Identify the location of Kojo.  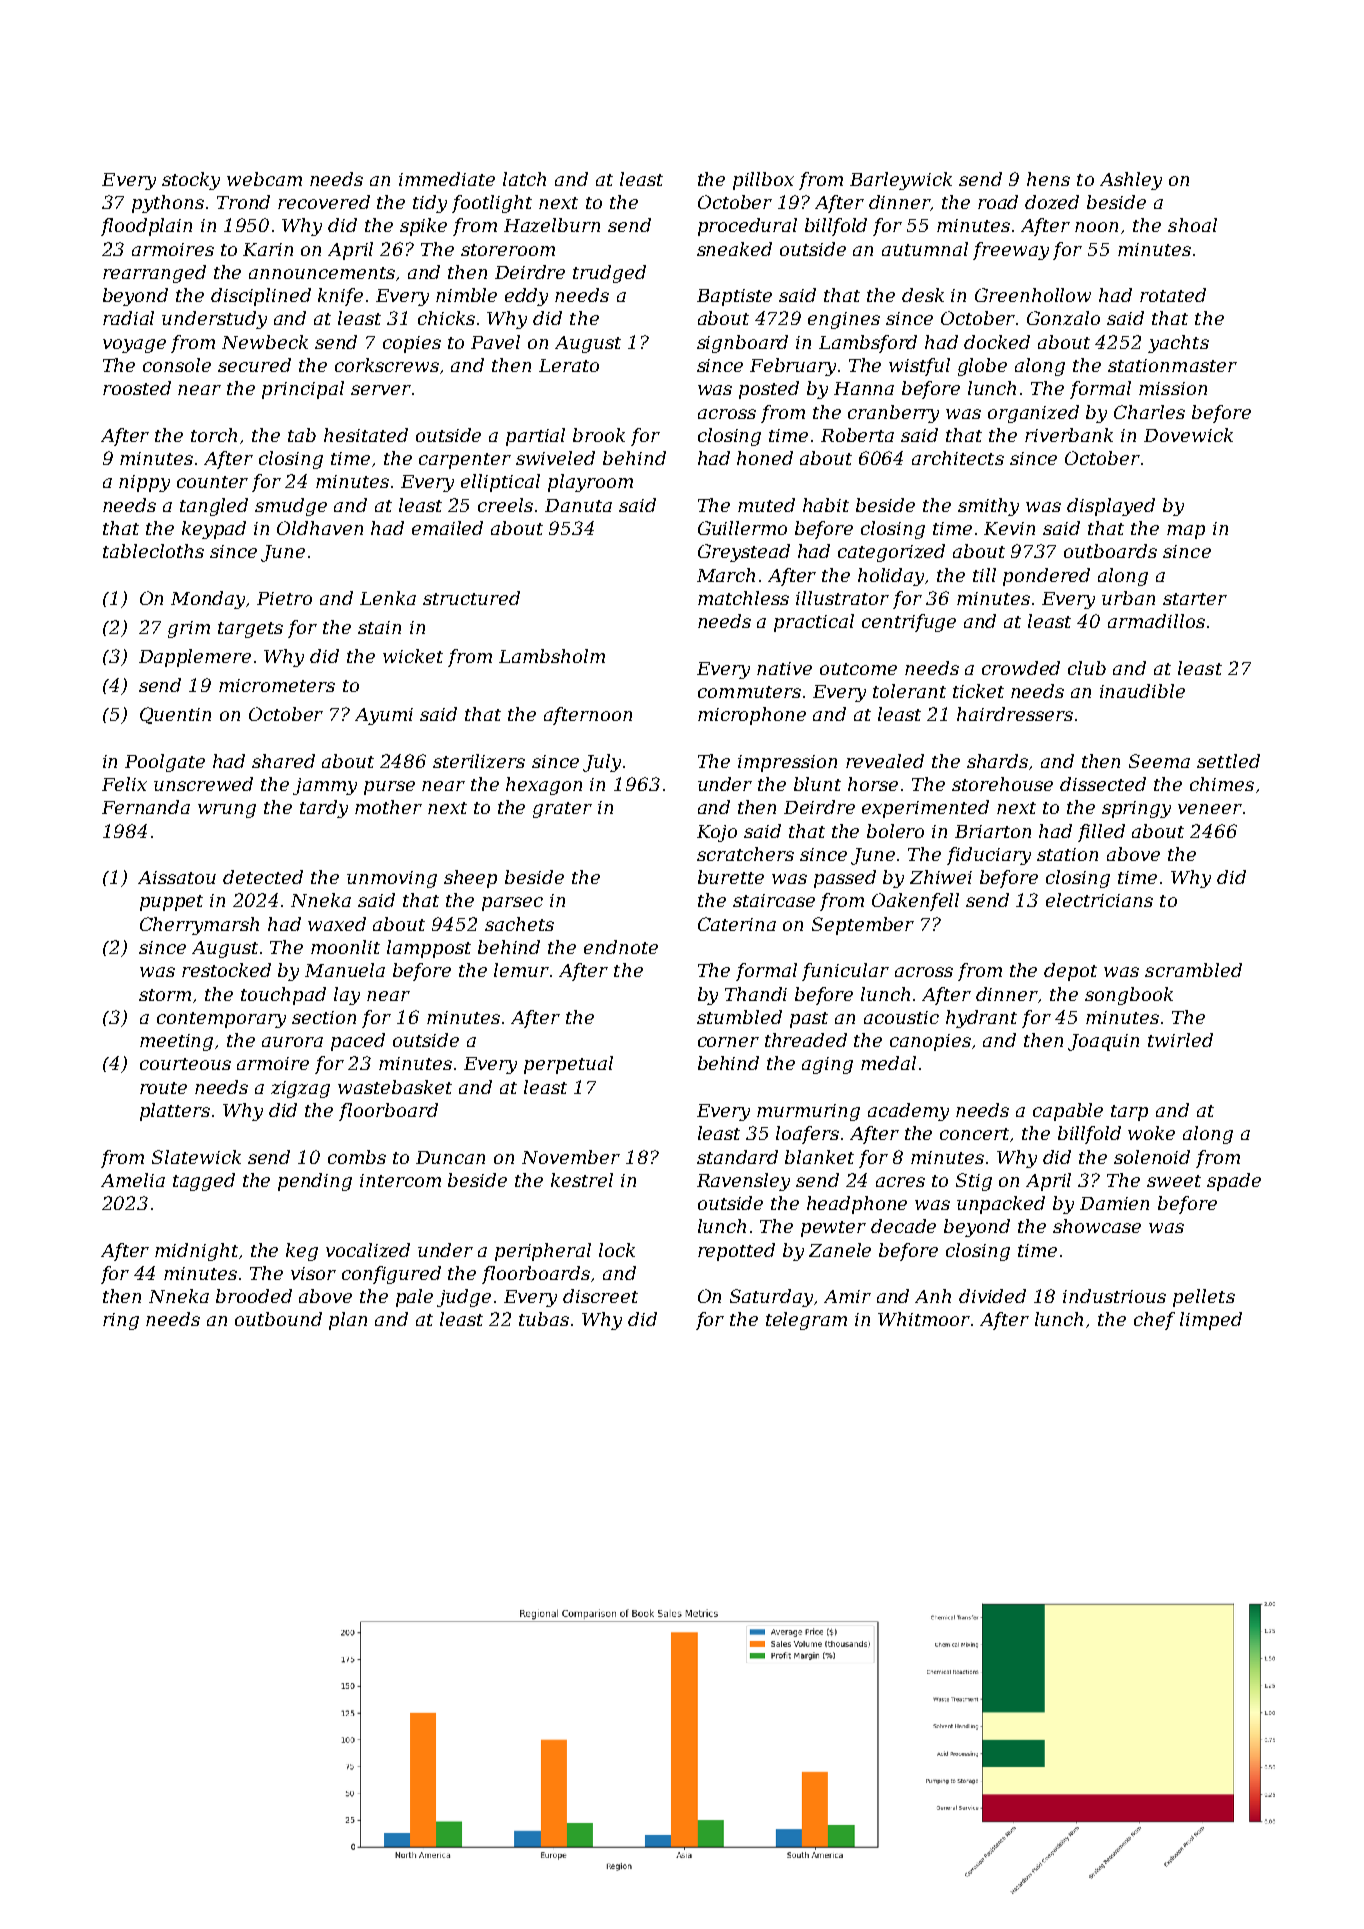
(717, 833).
